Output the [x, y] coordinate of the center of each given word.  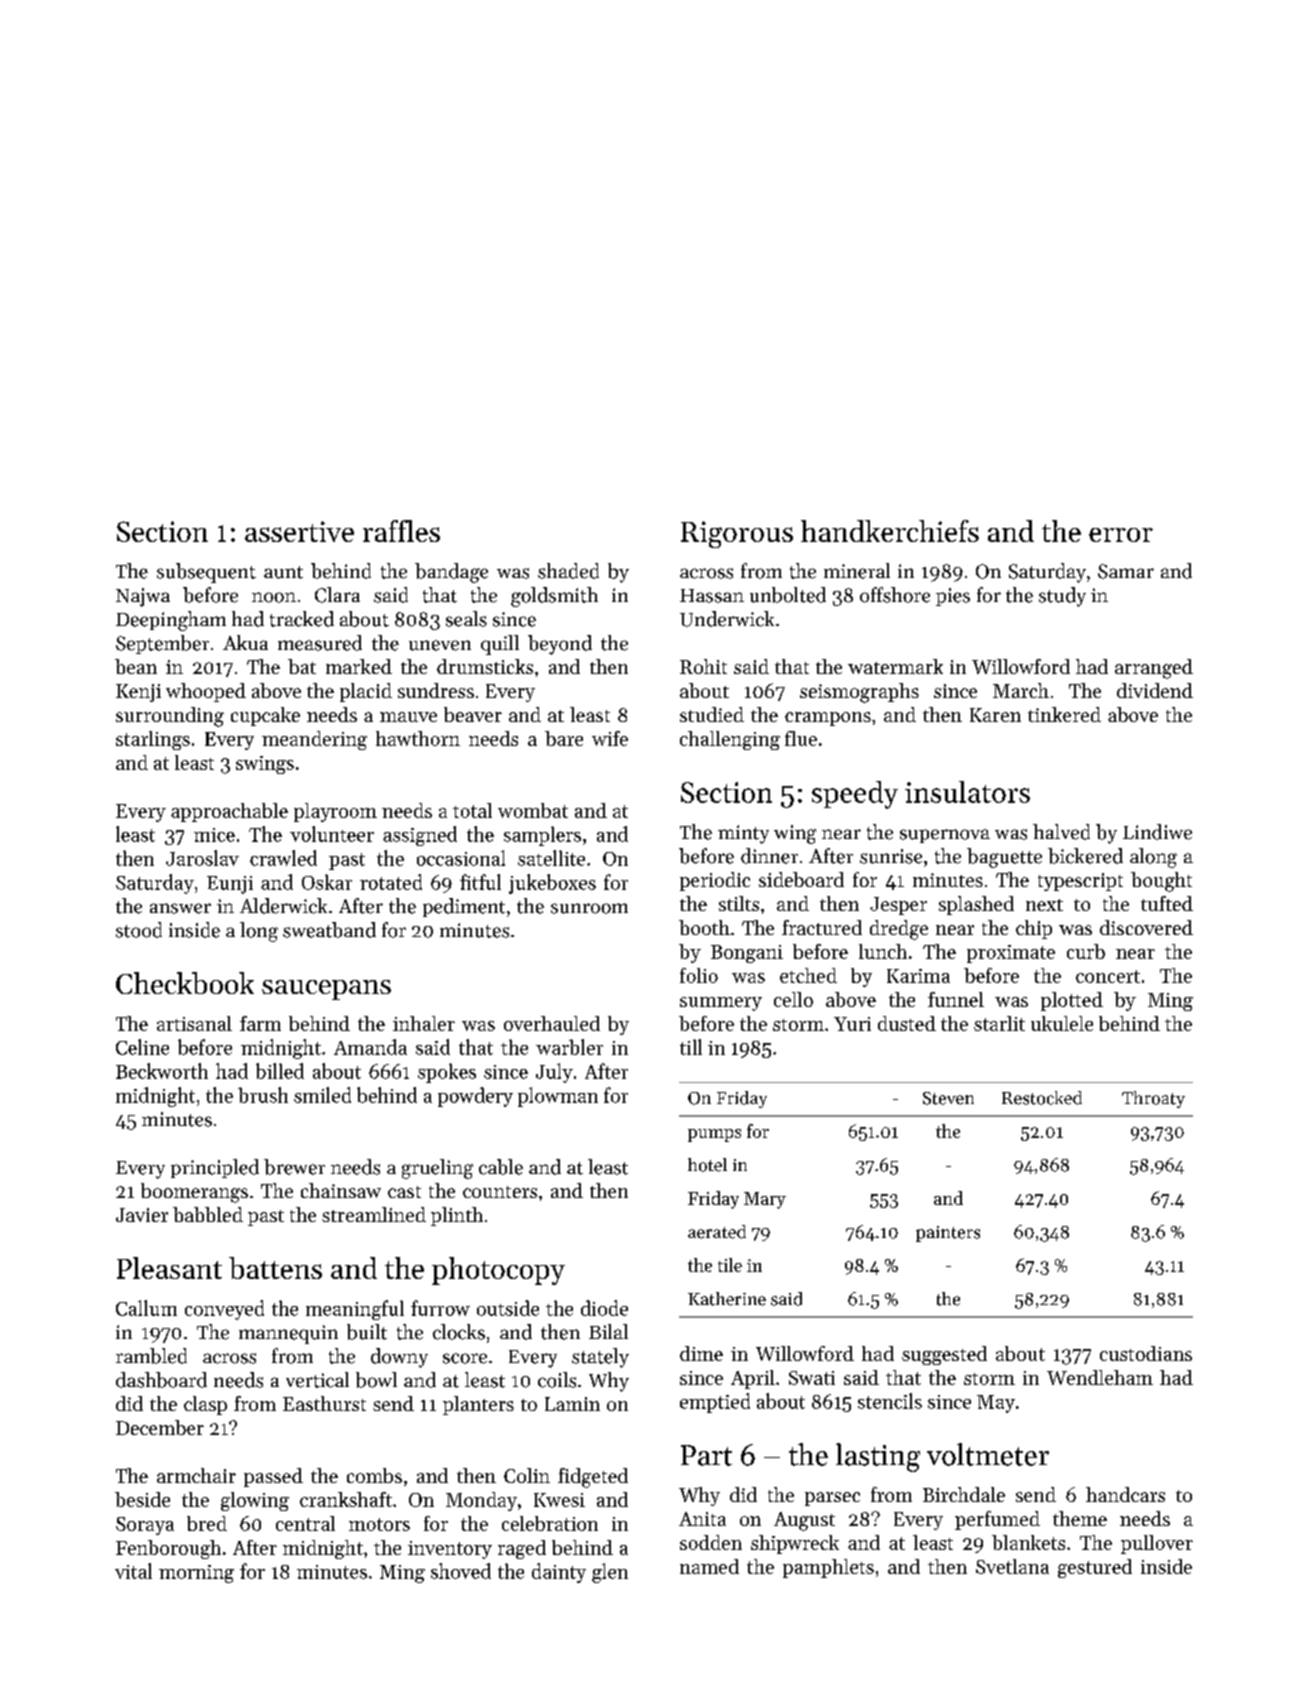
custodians [1146, 1353]
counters [500, 1192]
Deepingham [171, 621]
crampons [828, 719]
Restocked [1042, 1098]
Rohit [703, 666]
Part [706, 1455]
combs [374, 1475]
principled [215, 1168]
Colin [527, 1475]
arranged [1154, 669]
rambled [151, 1356]
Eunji [230, 885]
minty [743, 834]
